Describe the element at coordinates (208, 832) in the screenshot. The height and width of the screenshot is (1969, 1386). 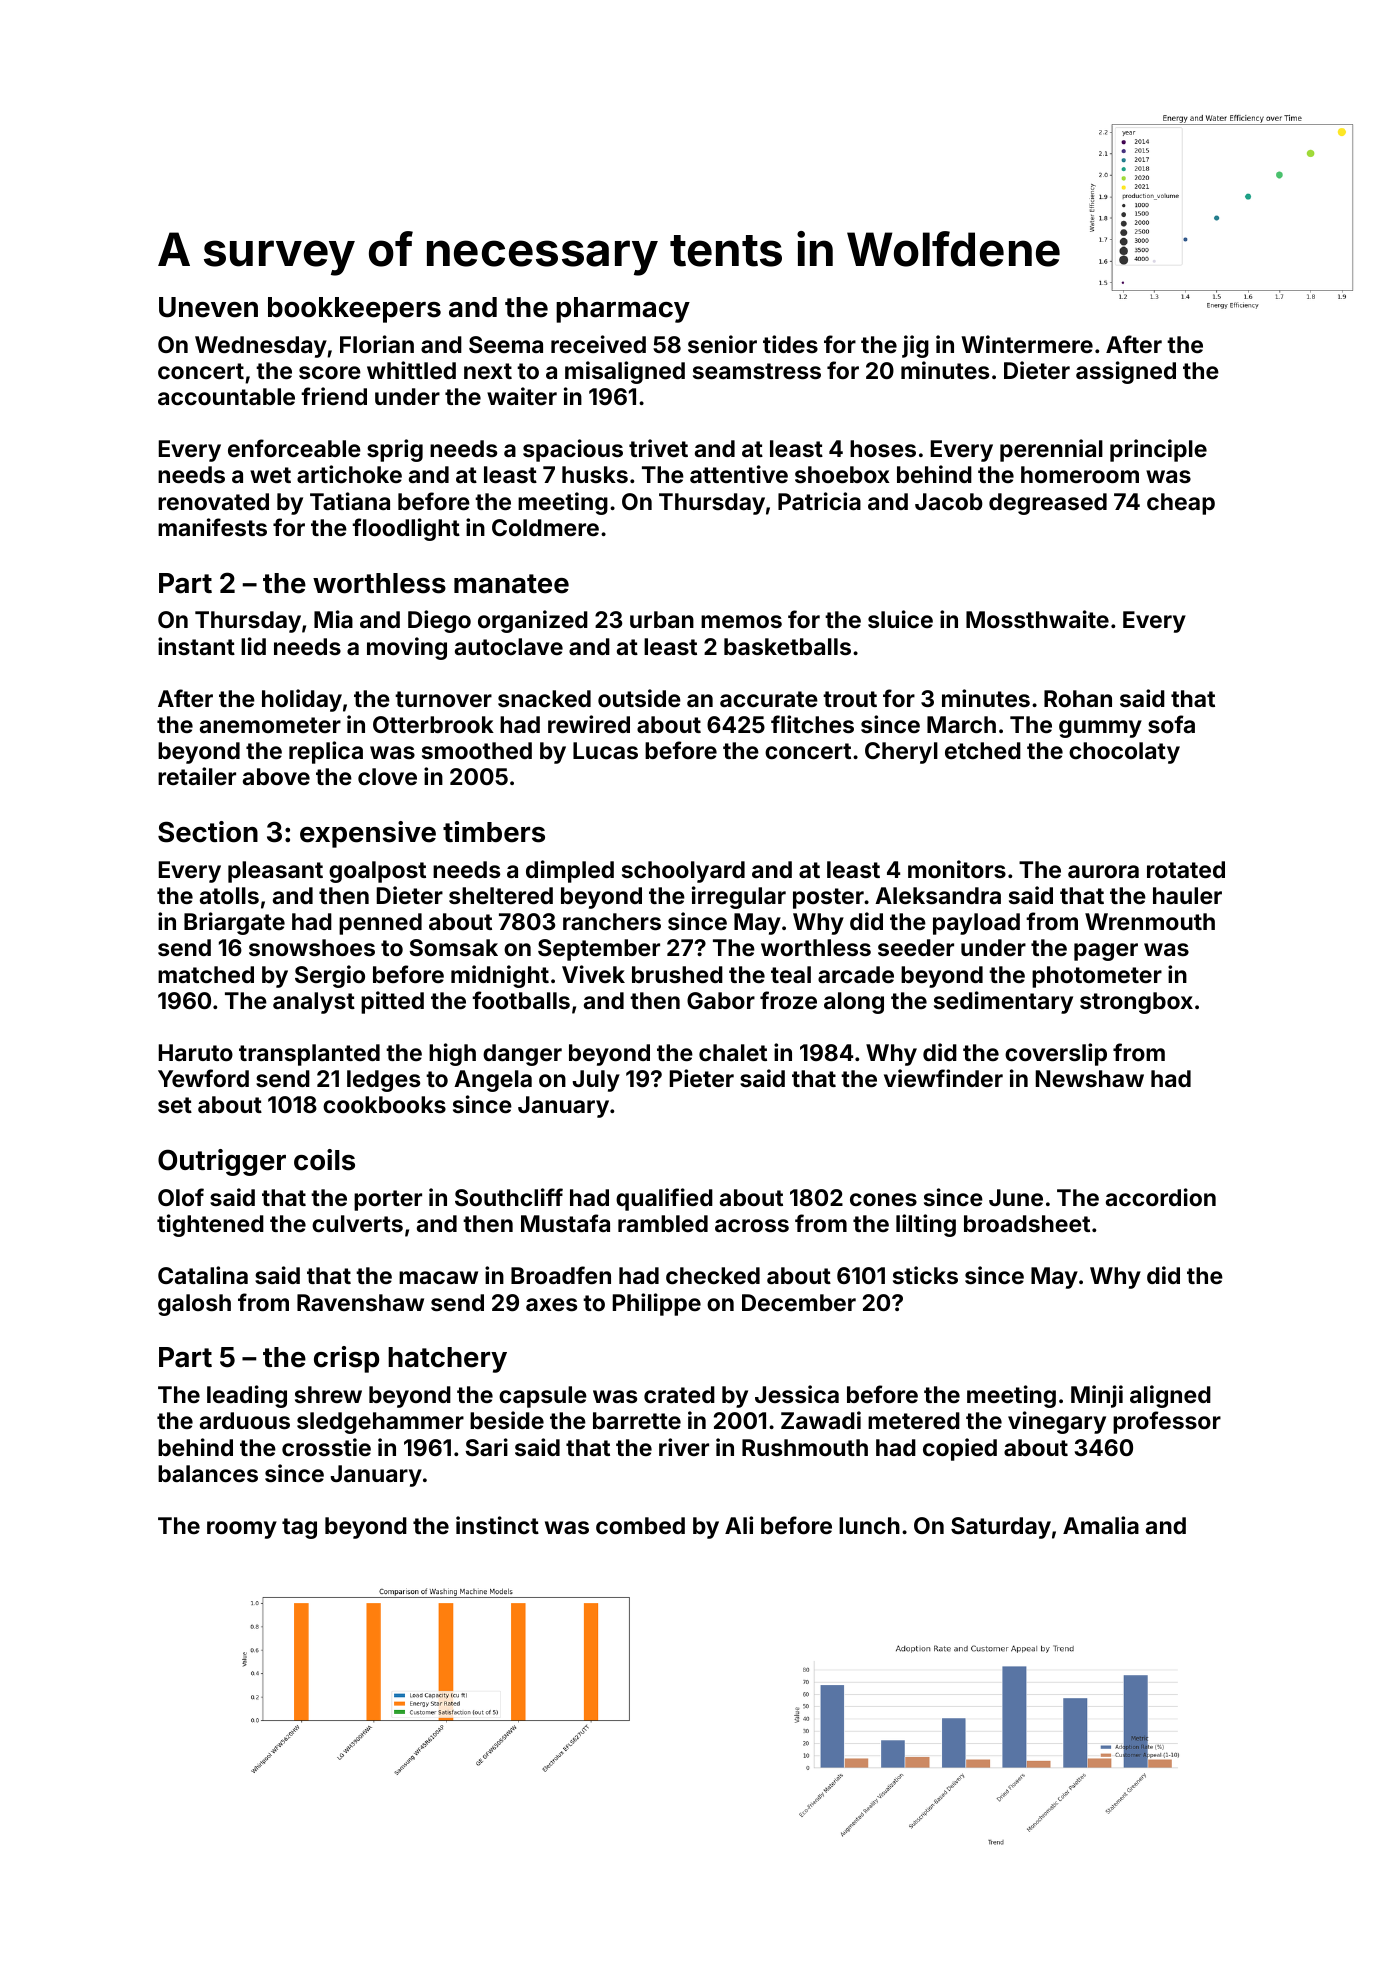
I see `Section` at that location.
